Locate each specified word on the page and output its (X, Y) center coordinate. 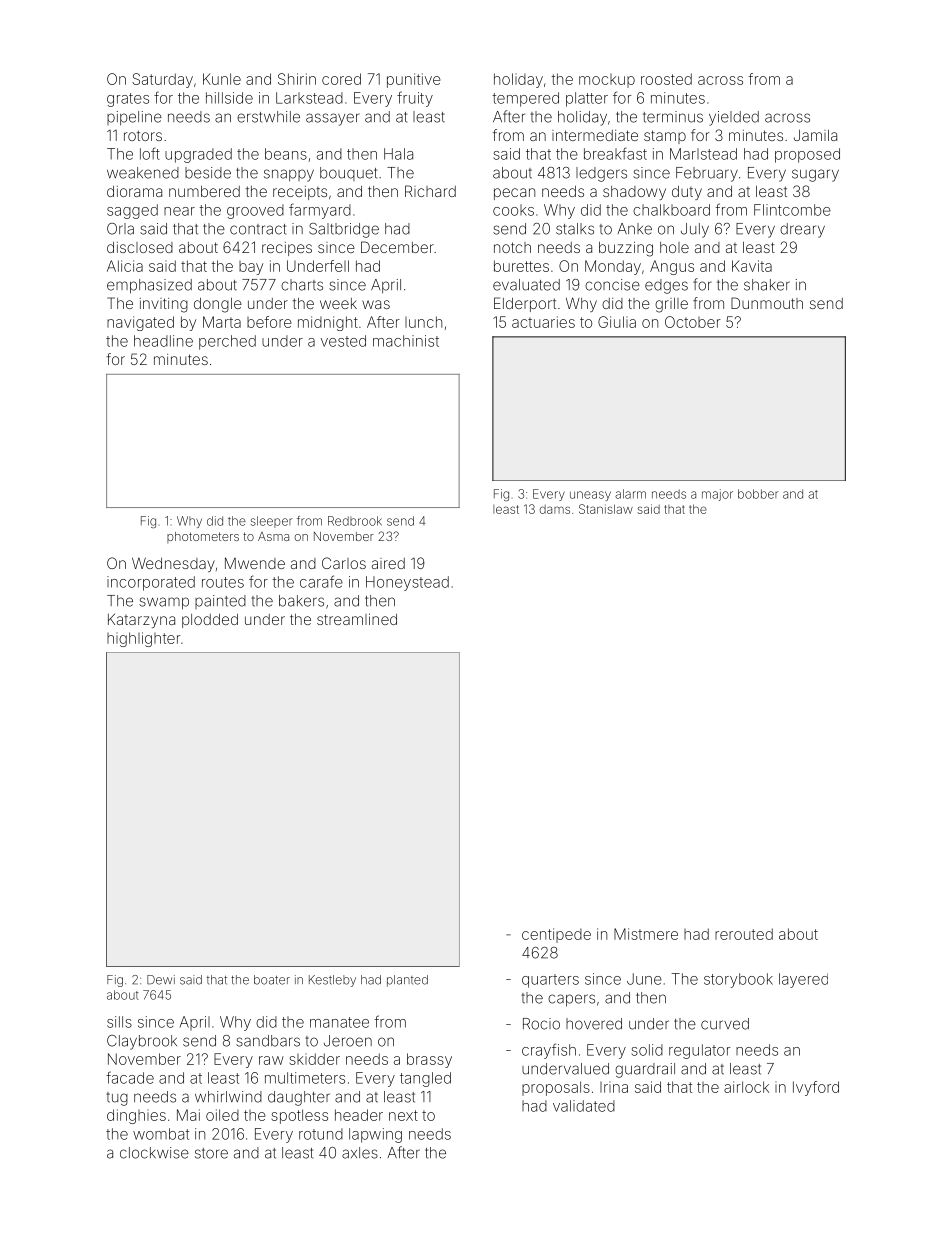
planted (407, 981)
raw (271, 1060)
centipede (556, 935)
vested (343, 341)
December (397, 247)
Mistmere (646, 934)
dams (555, 509)
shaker (767, 285)
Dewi (161, 980)
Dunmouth (767, 303)
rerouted (744, 934)
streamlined (357, 619)
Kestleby (332, 981)
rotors (143, 135)
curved (725, 1024)
